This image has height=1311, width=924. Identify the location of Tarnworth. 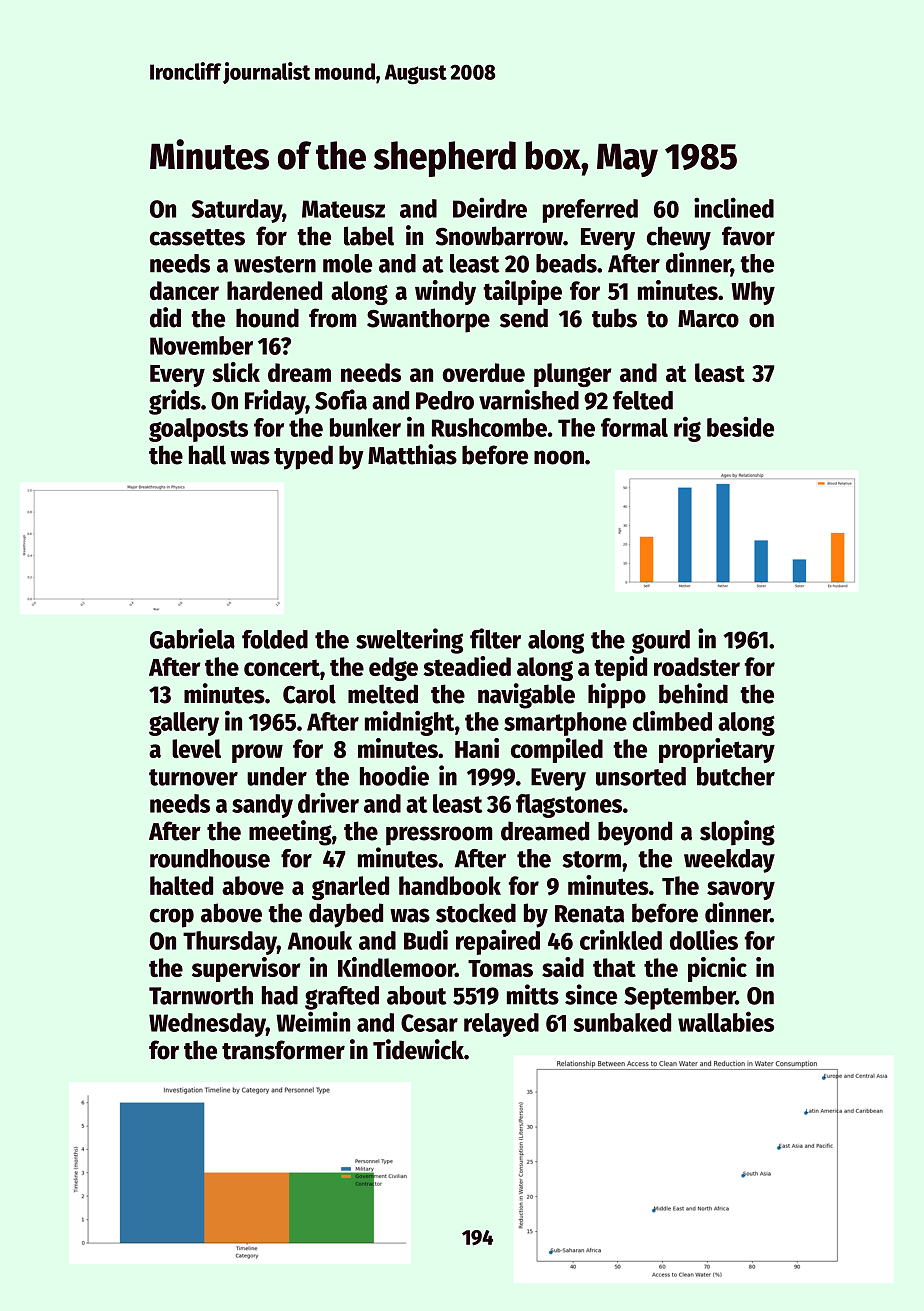
(201, 995).
